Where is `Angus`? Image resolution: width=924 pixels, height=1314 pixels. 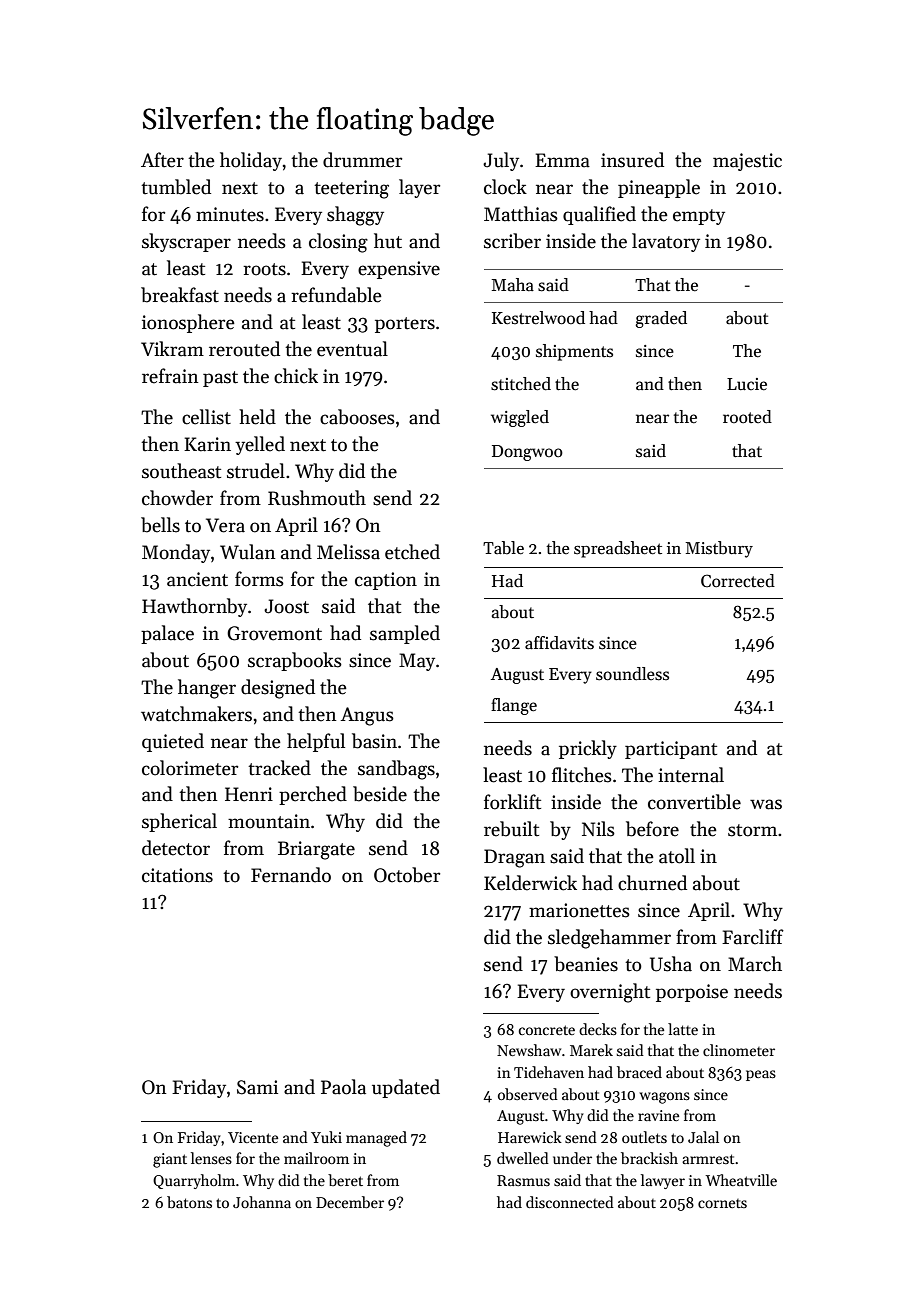
Angus is located at coordinates (367, 716).
